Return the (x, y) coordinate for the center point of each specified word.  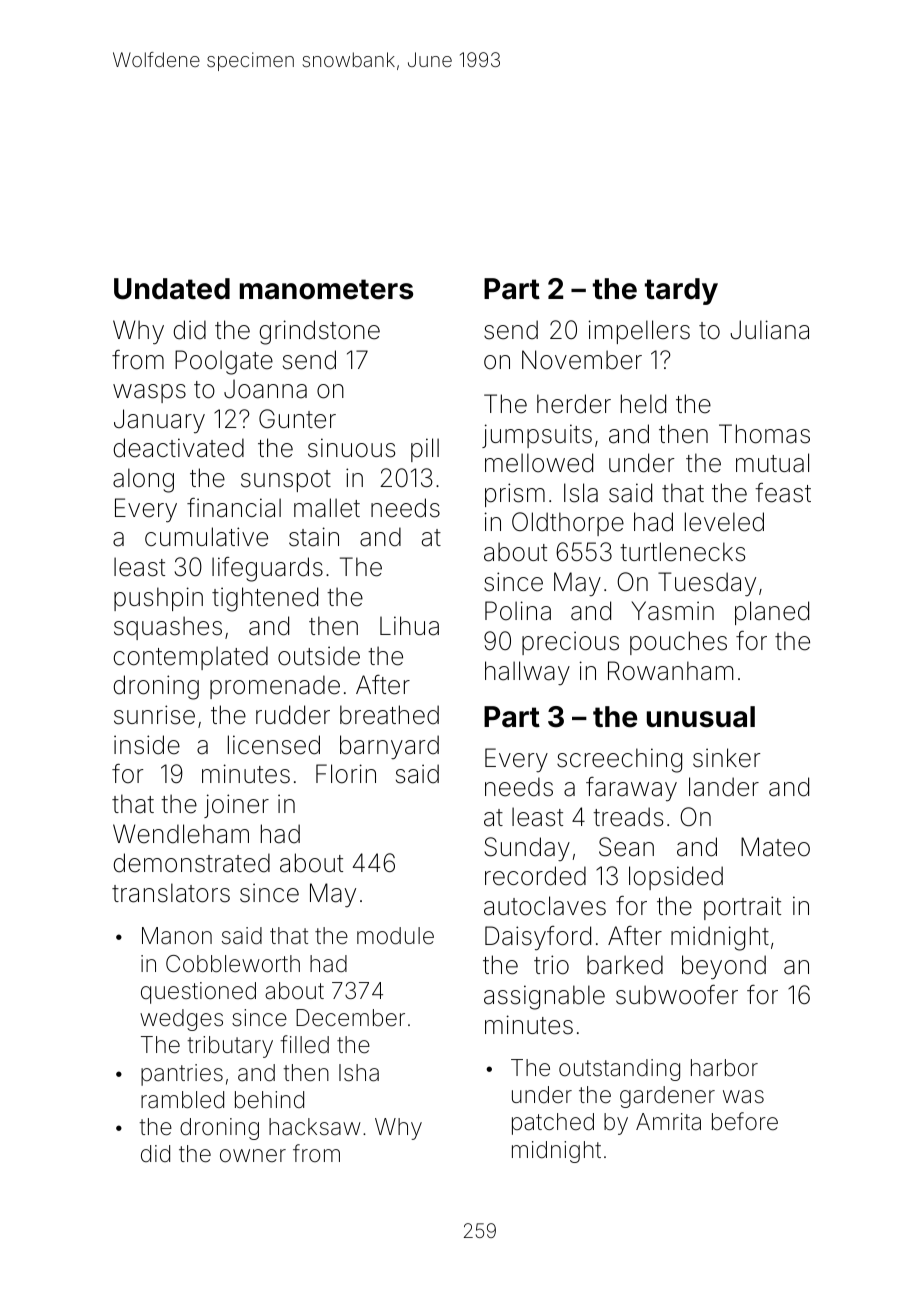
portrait (742, 908)
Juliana (769, 330)
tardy (681, 291)
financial (234, 508)
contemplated (191, 658)
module (395, 936)
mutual (772, 463)
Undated (172, 289)
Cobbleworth (233, 964)
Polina (518, 611)
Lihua (409, 626)
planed (772, 613)
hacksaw (315, 1127)
